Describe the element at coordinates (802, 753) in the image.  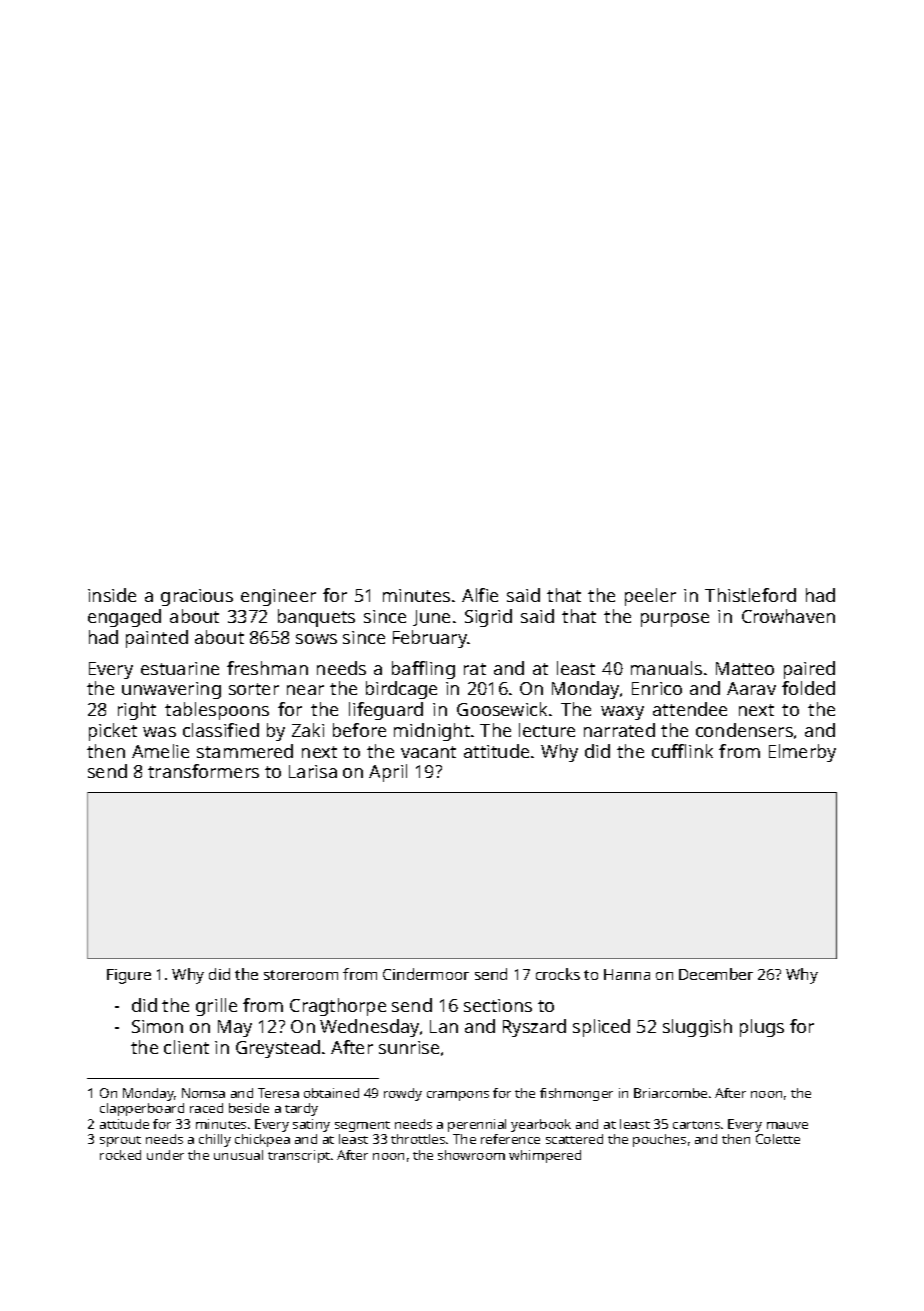
I see `Elmerby` at that location.
